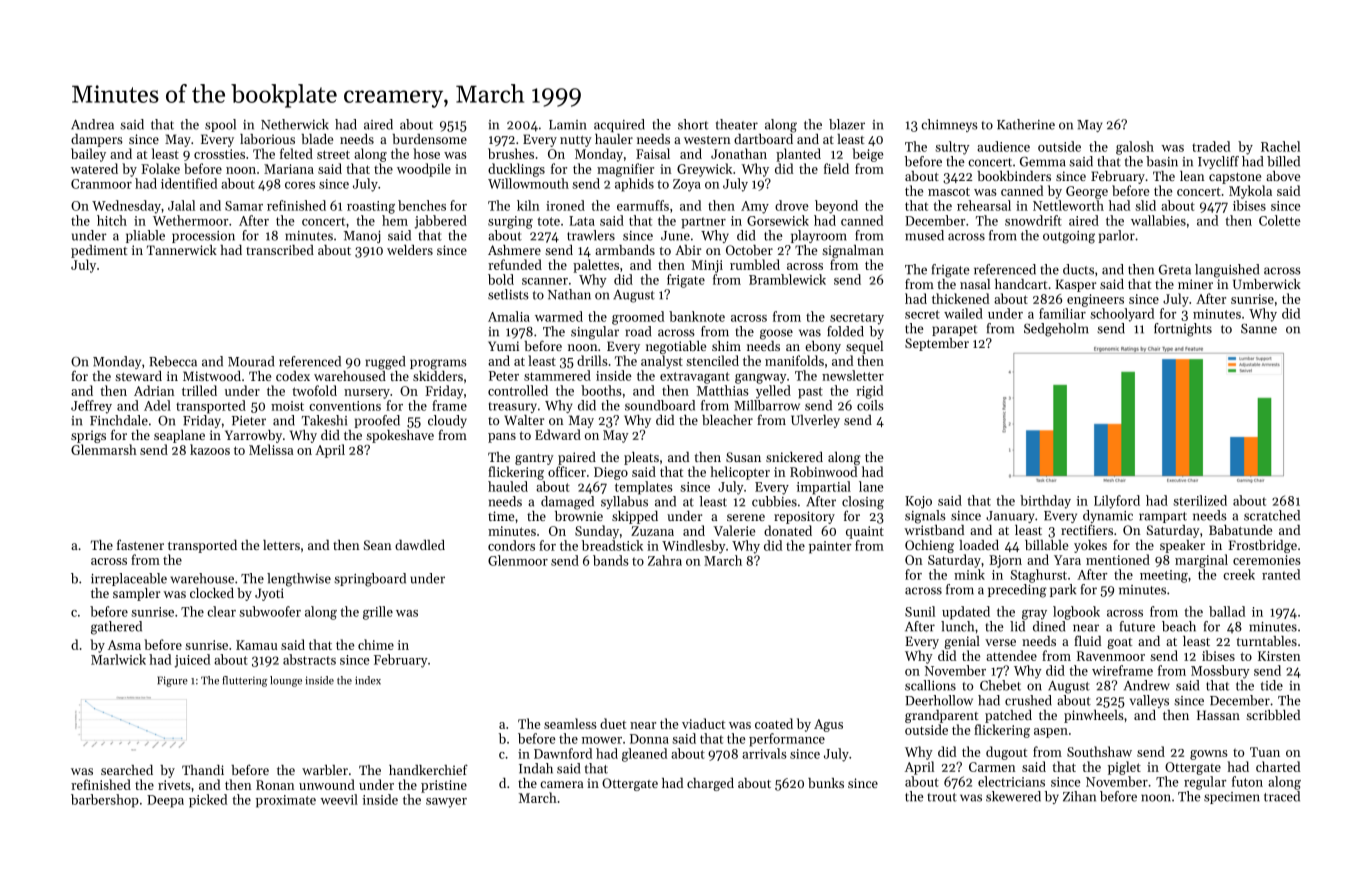  What do you see at coordinates (280, 250) in the screenshot?
I see `transcribed` at bounding box center [280, 250].
